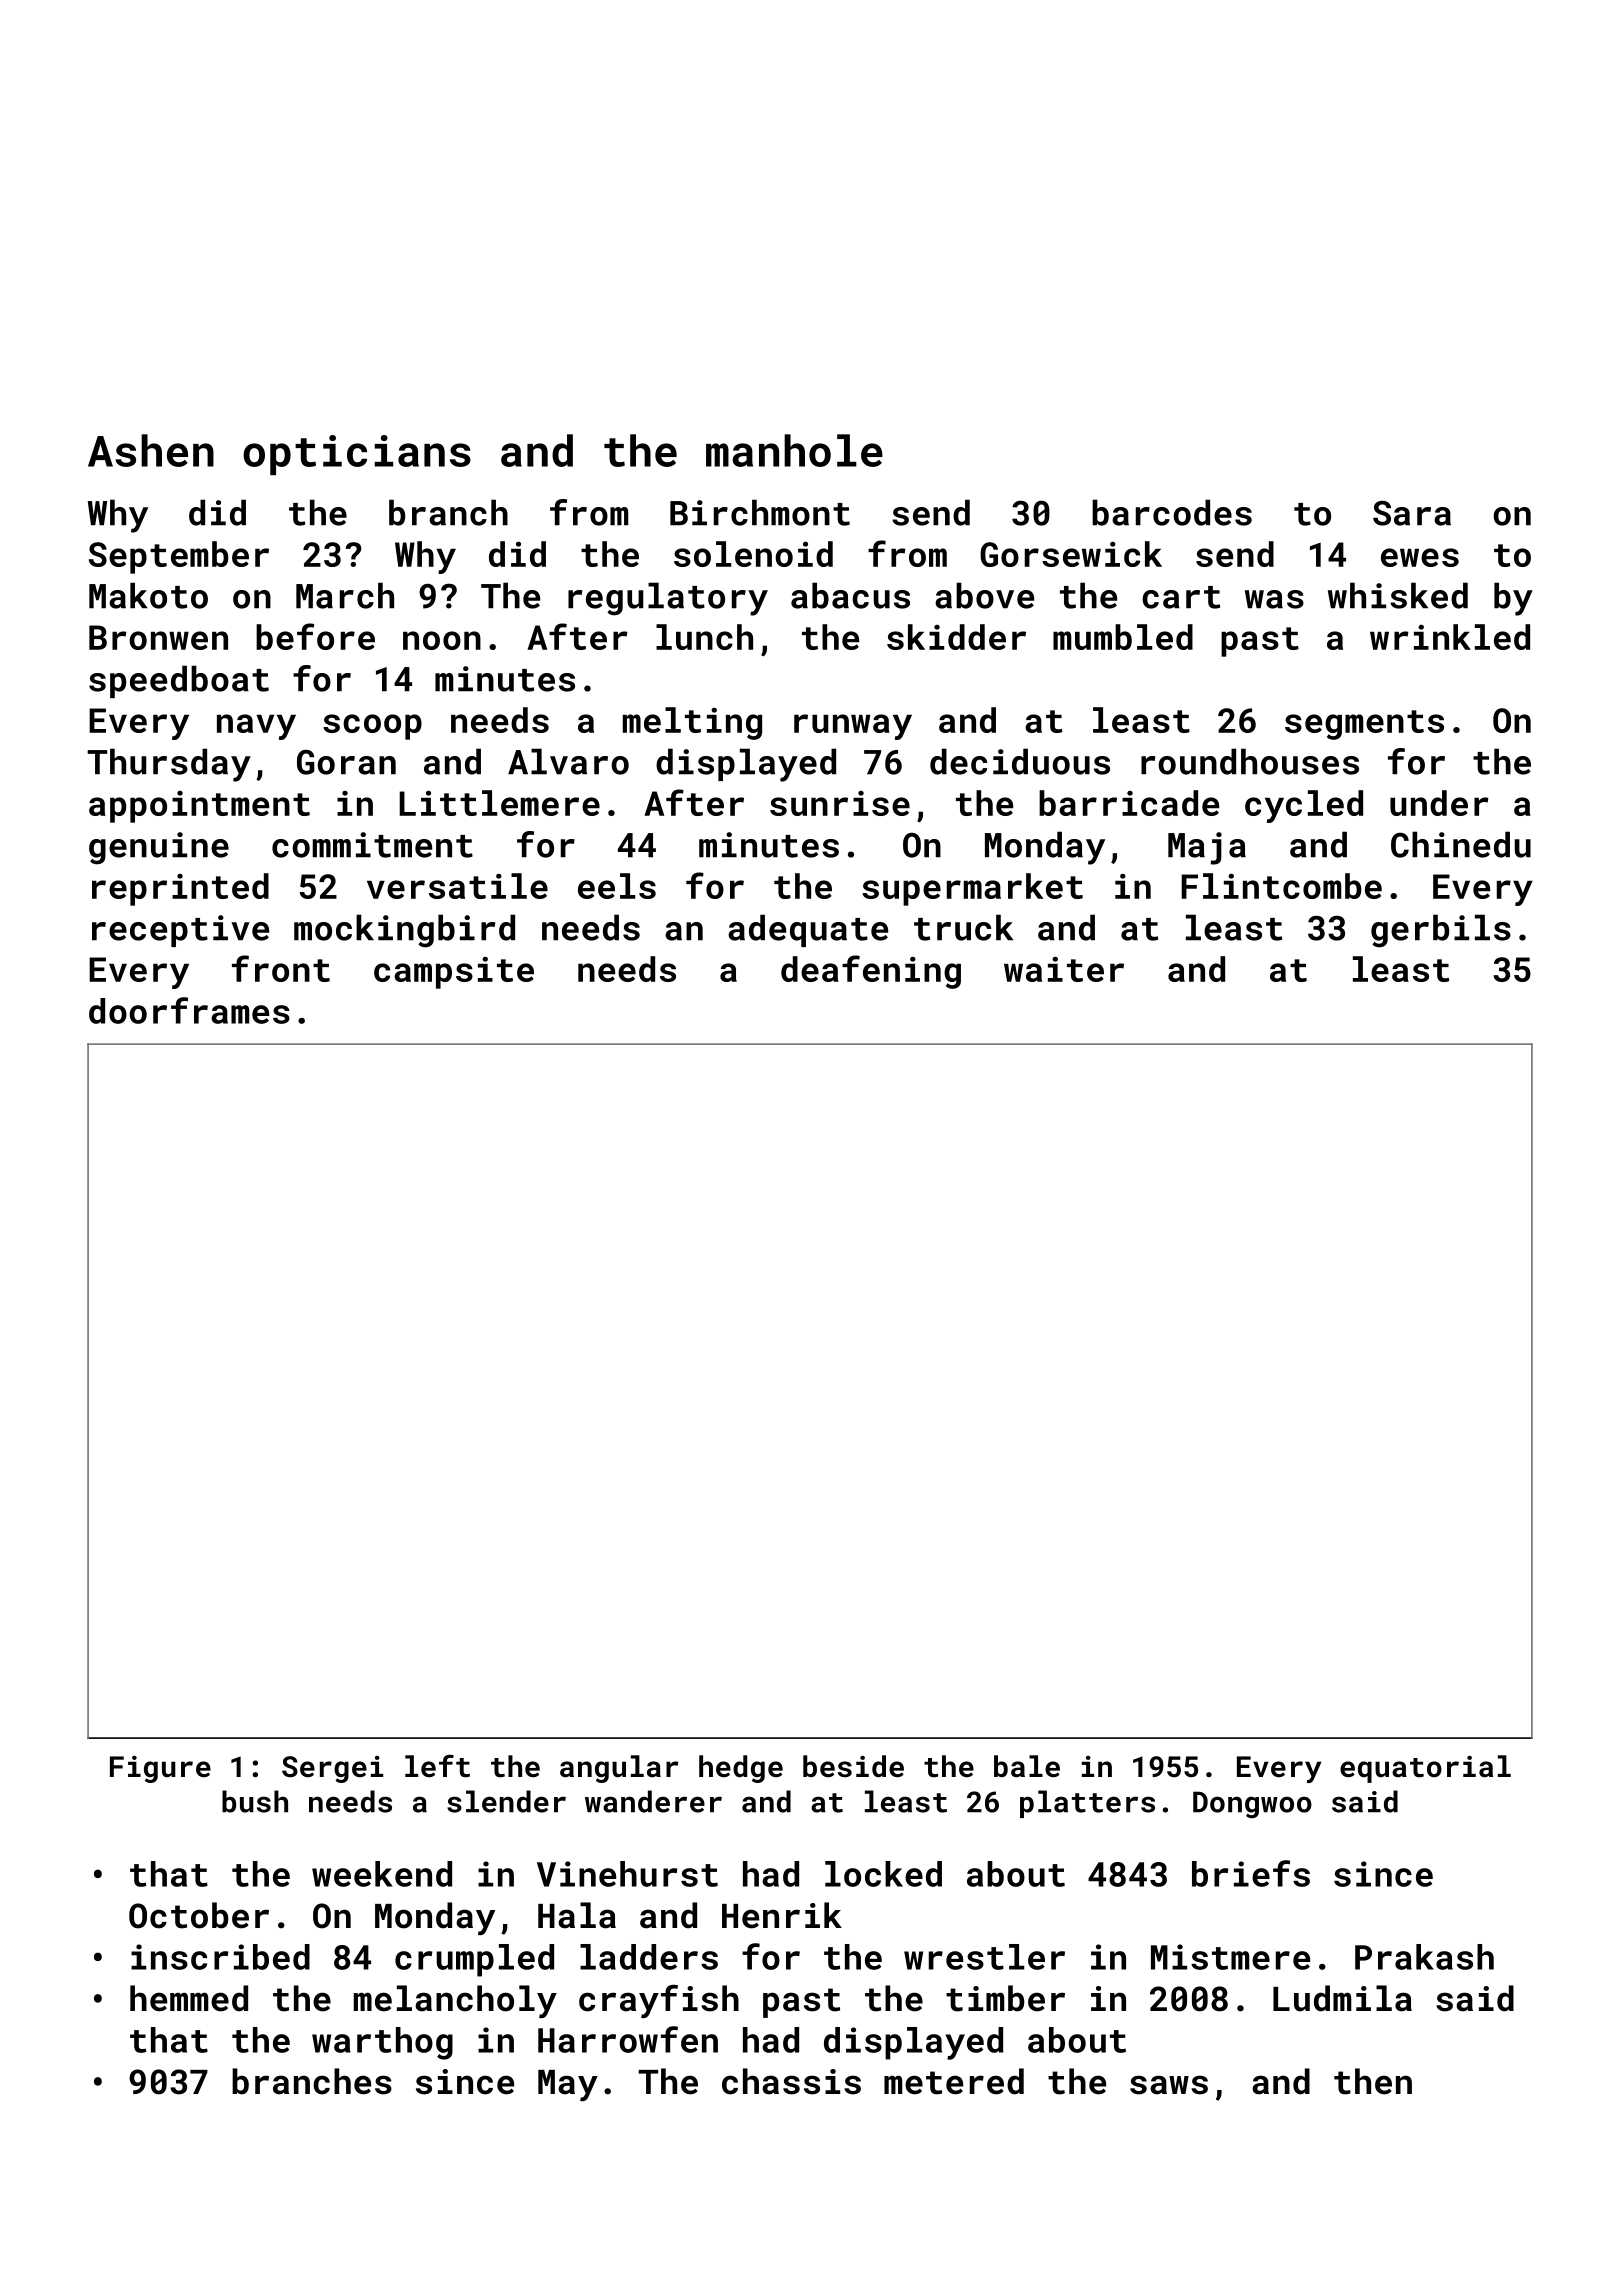 The width and height of the image is (1620, 2292). Describe the element at coordinates (568, 2085) in the image. I see `May` at that location.
